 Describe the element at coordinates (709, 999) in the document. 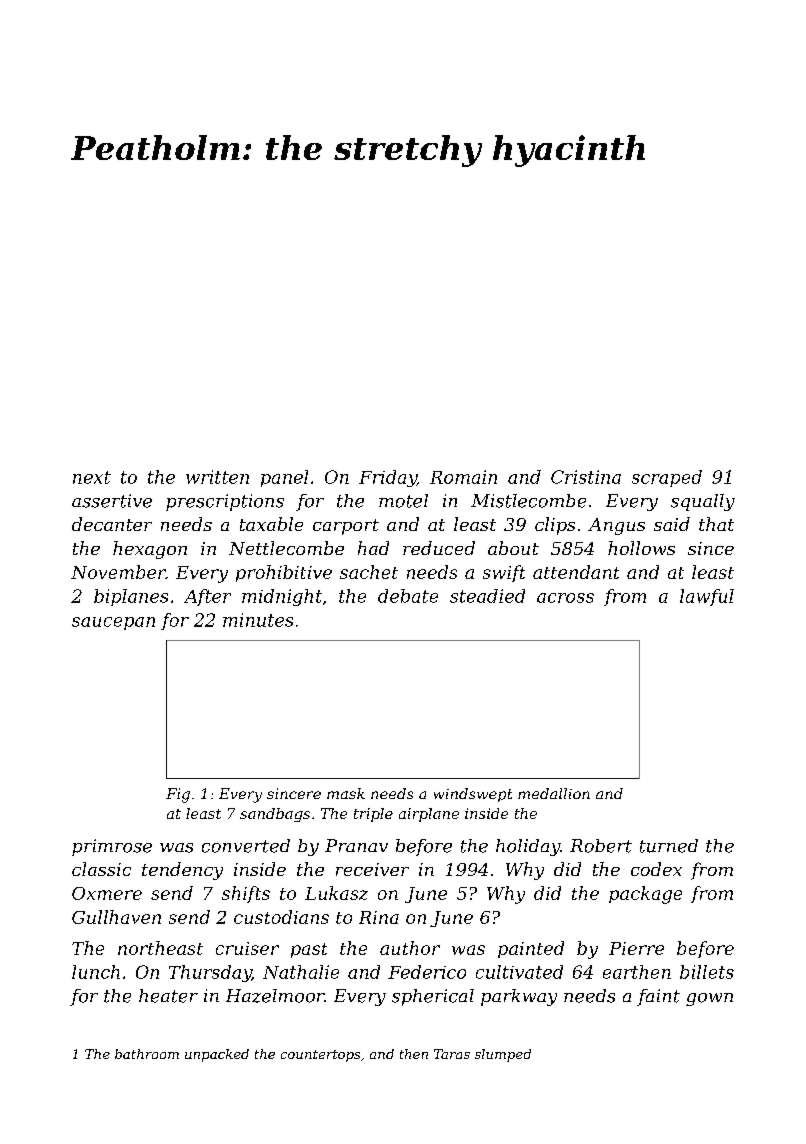

I see `gown` at that location.
